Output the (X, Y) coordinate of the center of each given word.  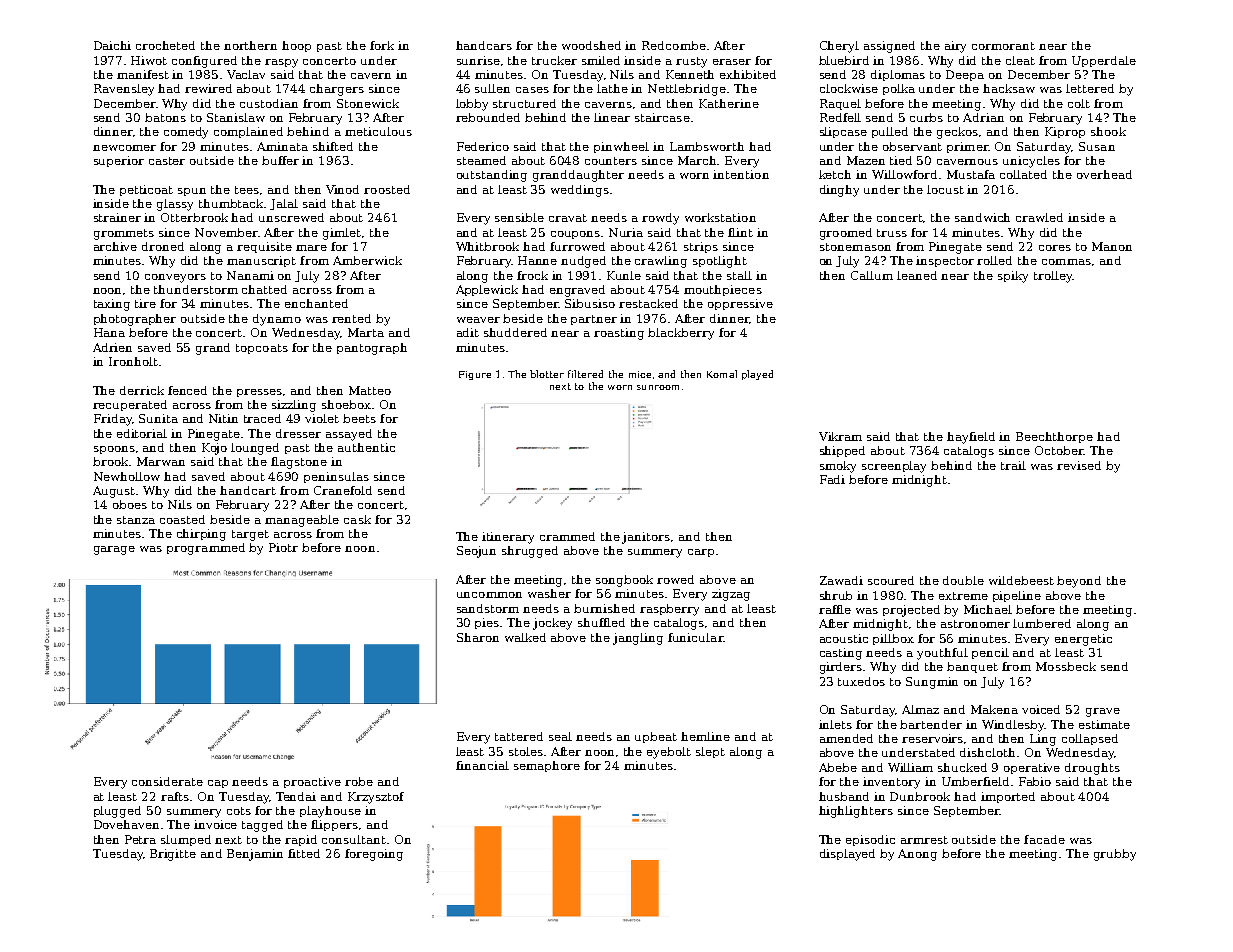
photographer (135, 320)
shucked (962, 767)
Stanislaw (236, 117)
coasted (182, 519)
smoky (838, 467)
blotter (547, 374)
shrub (836, 595)
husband (844, 796)
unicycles (1031, 162)
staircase (662, 117)
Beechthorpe (1054, 437)
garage (114, 550)
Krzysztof (376, 798)
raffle (835, 609)
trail (1013, 465)
